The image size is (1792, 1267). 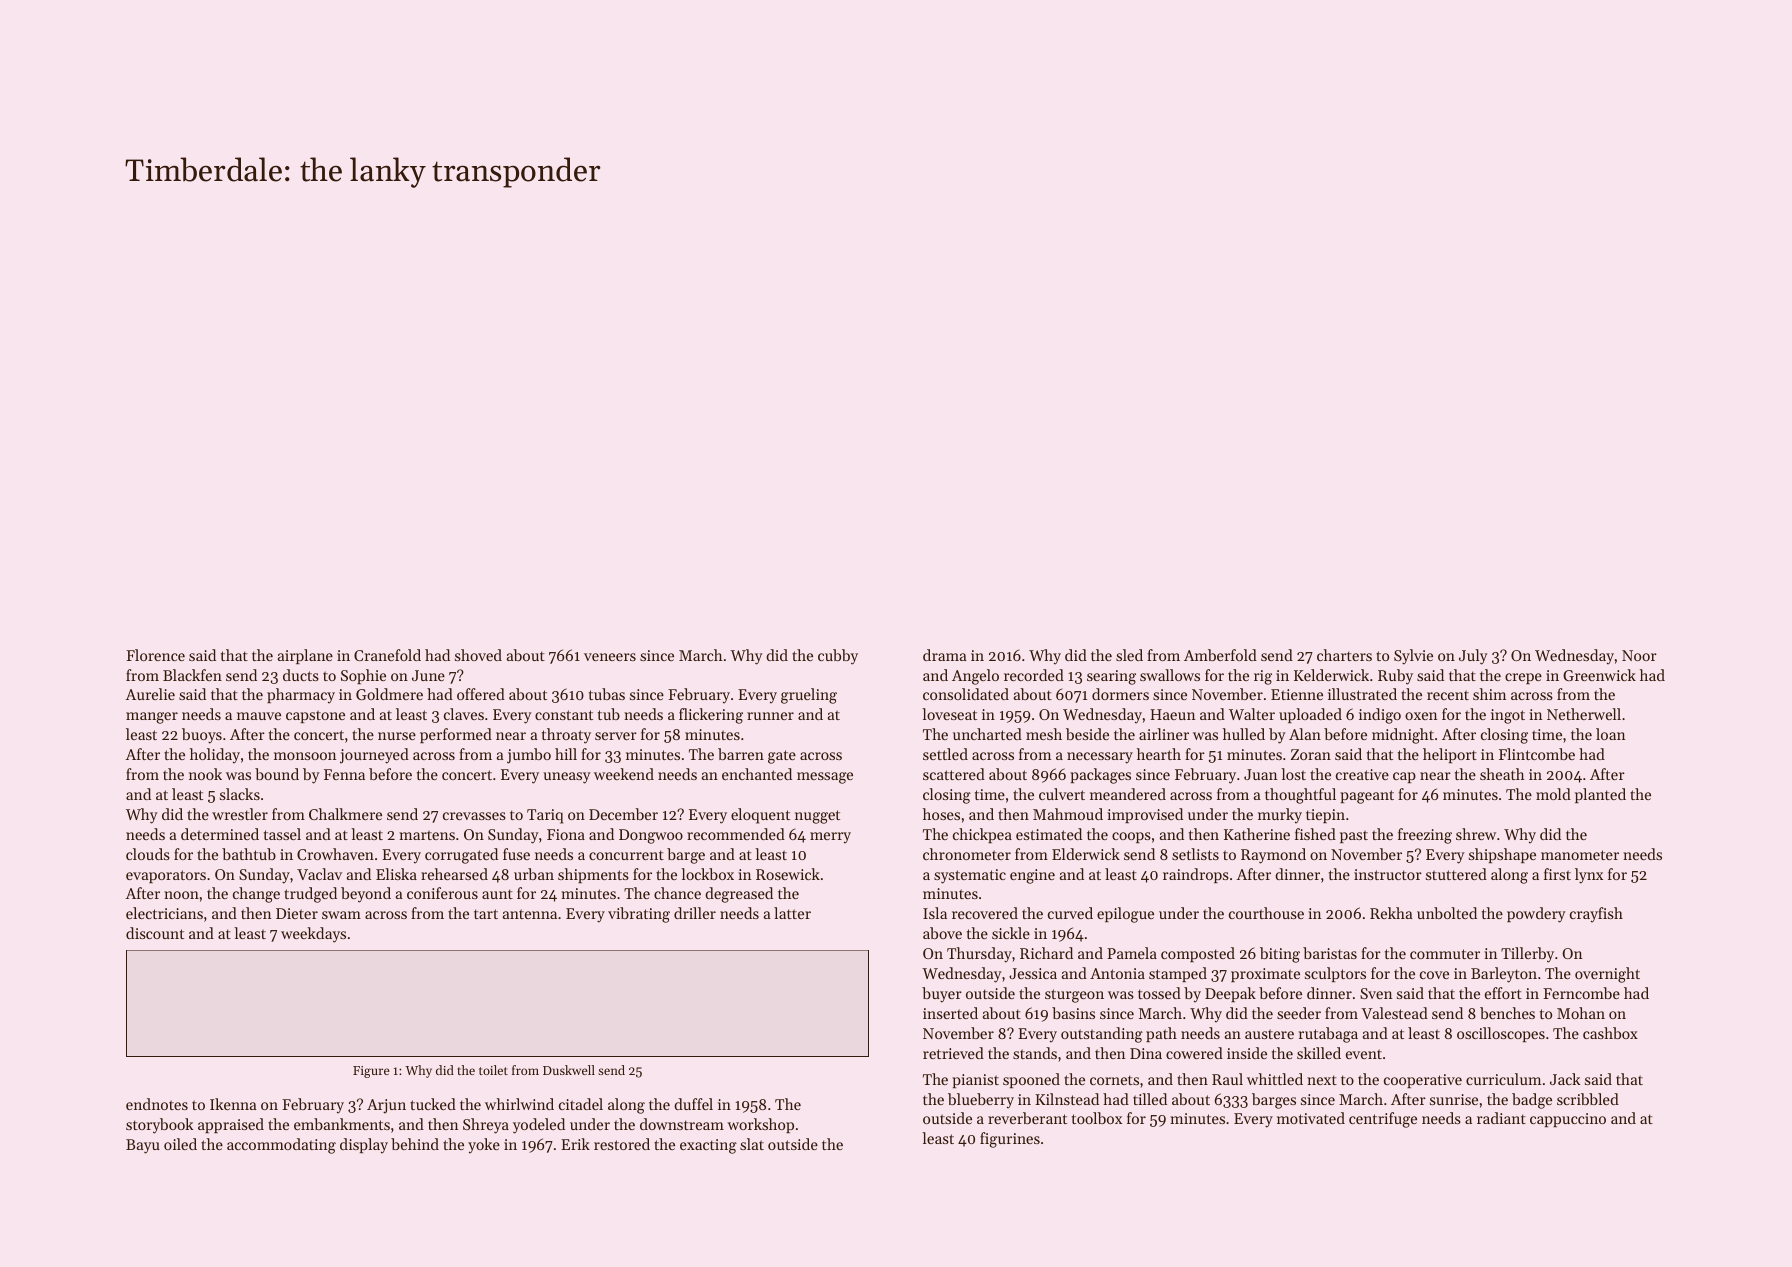 I want to click on courthouse, so click(x=1266, y=913).
